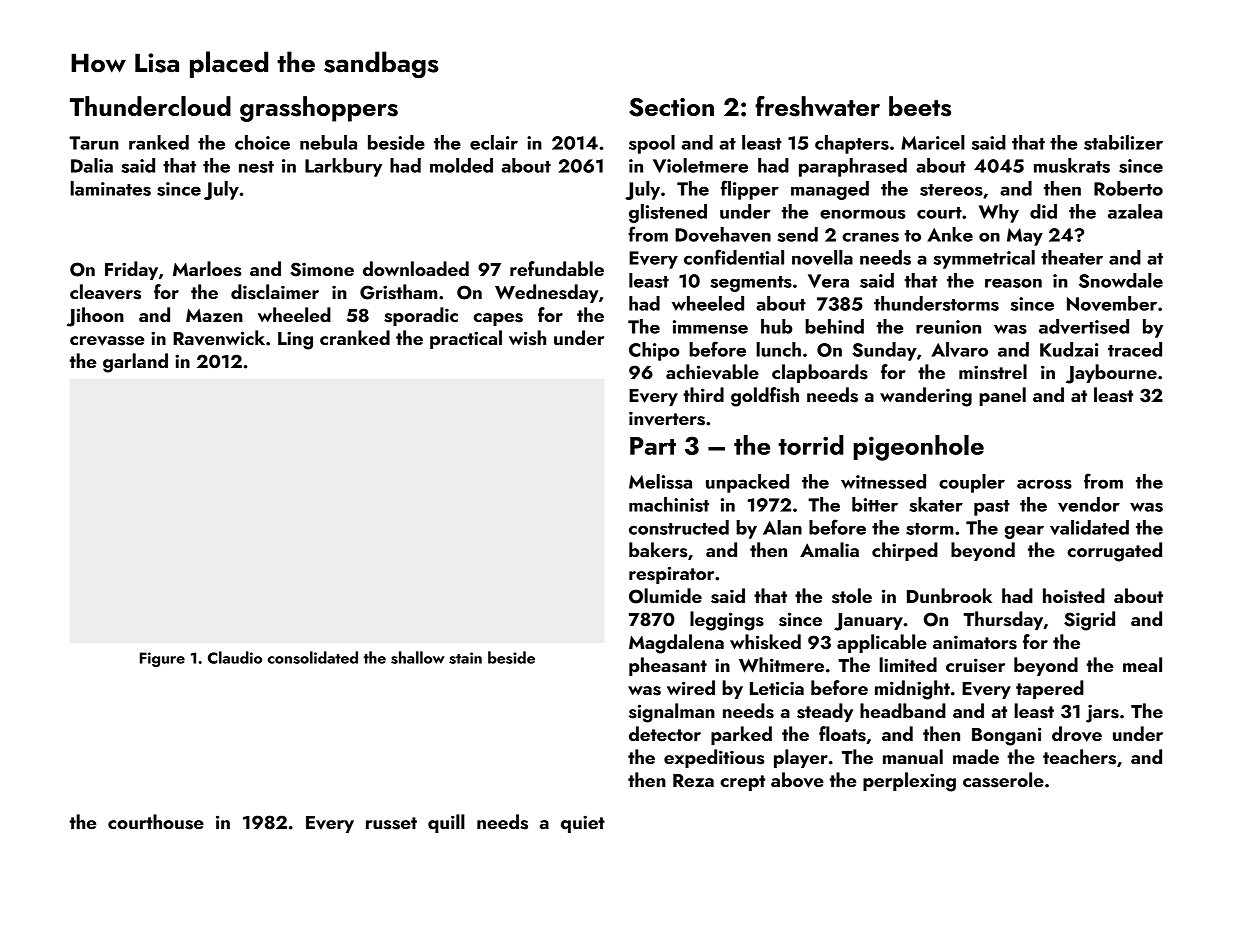  What do you see at coordinates (94, 143) in the page?
I see `Tarun` at bounding box center [94, 143].
